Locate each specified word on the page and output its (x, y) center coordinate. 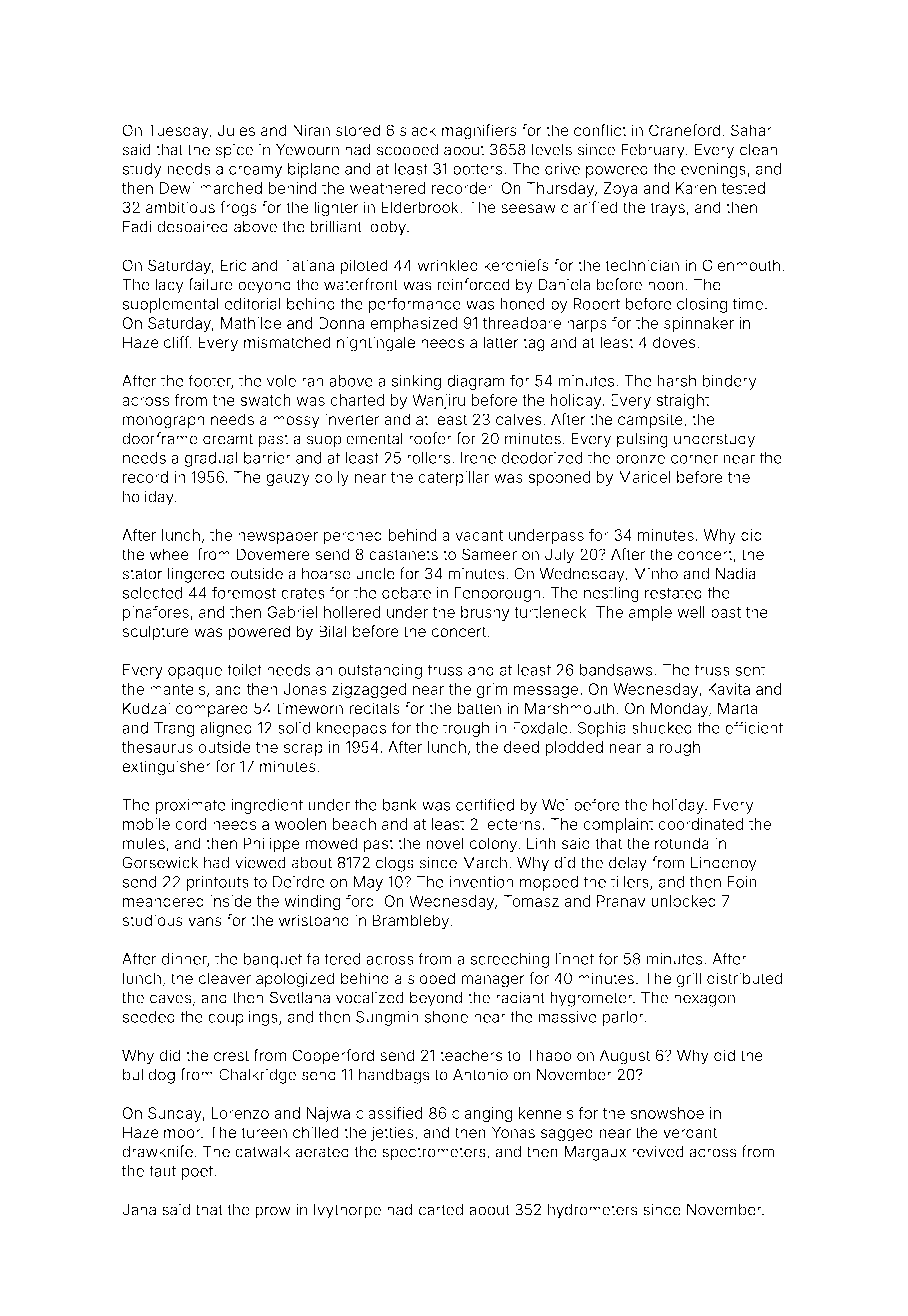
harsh (676, 381)
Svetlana (300, 997)
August (625, 1057)
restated (673, 593)
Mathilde (251, 323)
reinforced (473, 284)
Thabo (549, 1055)
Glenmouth (741, 265)
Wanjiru (438, 401)
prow (272, 1212)
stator (142, 574)
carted (441, 1210)
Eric (233, 265)
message (546, 692)
